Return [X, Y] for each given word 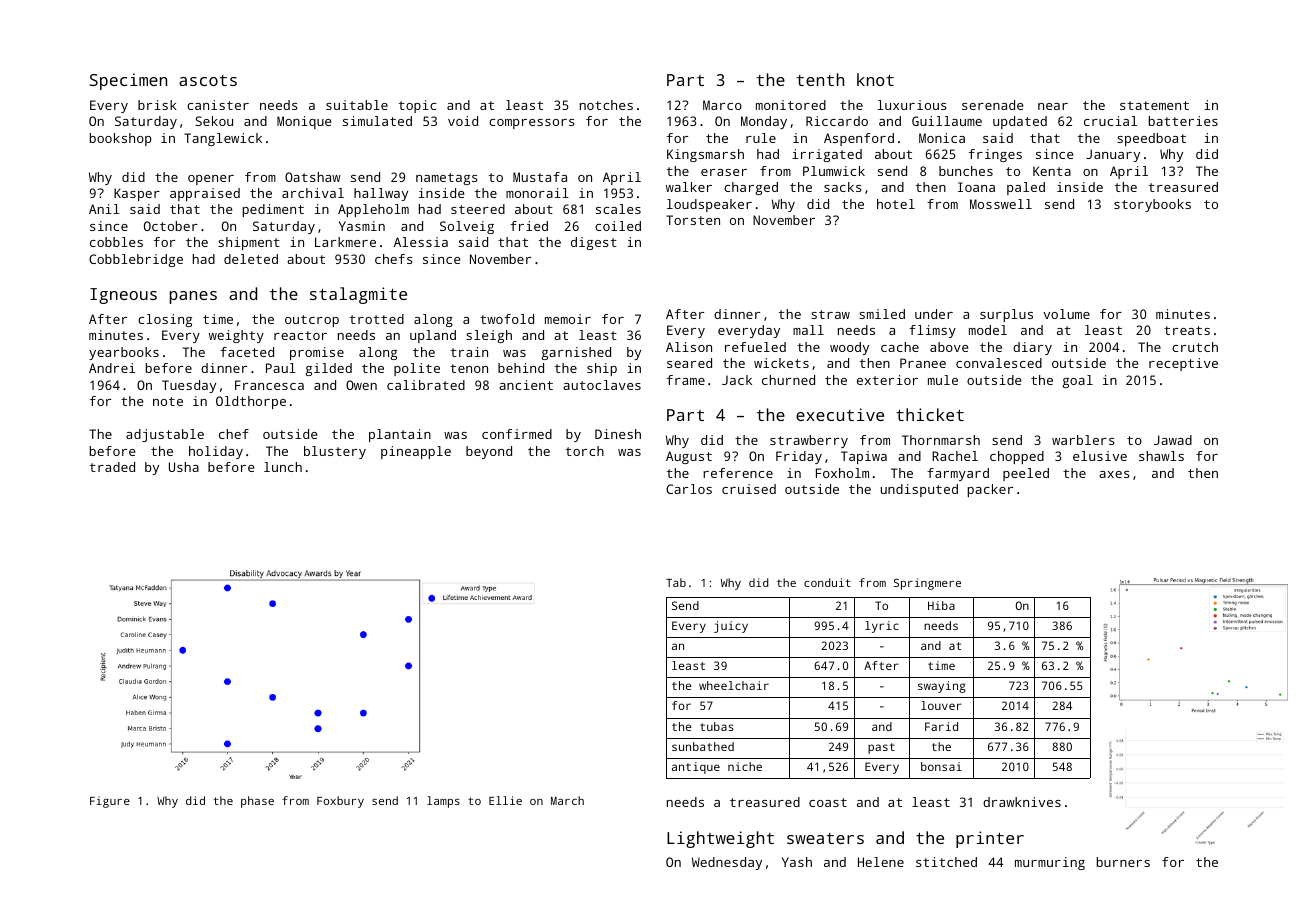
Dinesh [618, 434]
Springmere [927, 584]
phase [257, 802]
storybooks [1152, 205]
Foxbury [340, 802]
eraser [724, 172]
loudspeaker [709, 205]
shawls [1161, 456]
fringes [995, 155]
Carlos [689, 489]
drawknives [1022, 802]
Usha [184, 467]
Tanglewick [223, 139]
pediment [273, 210]
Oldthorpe [251, 402]
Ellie [505, 800]
